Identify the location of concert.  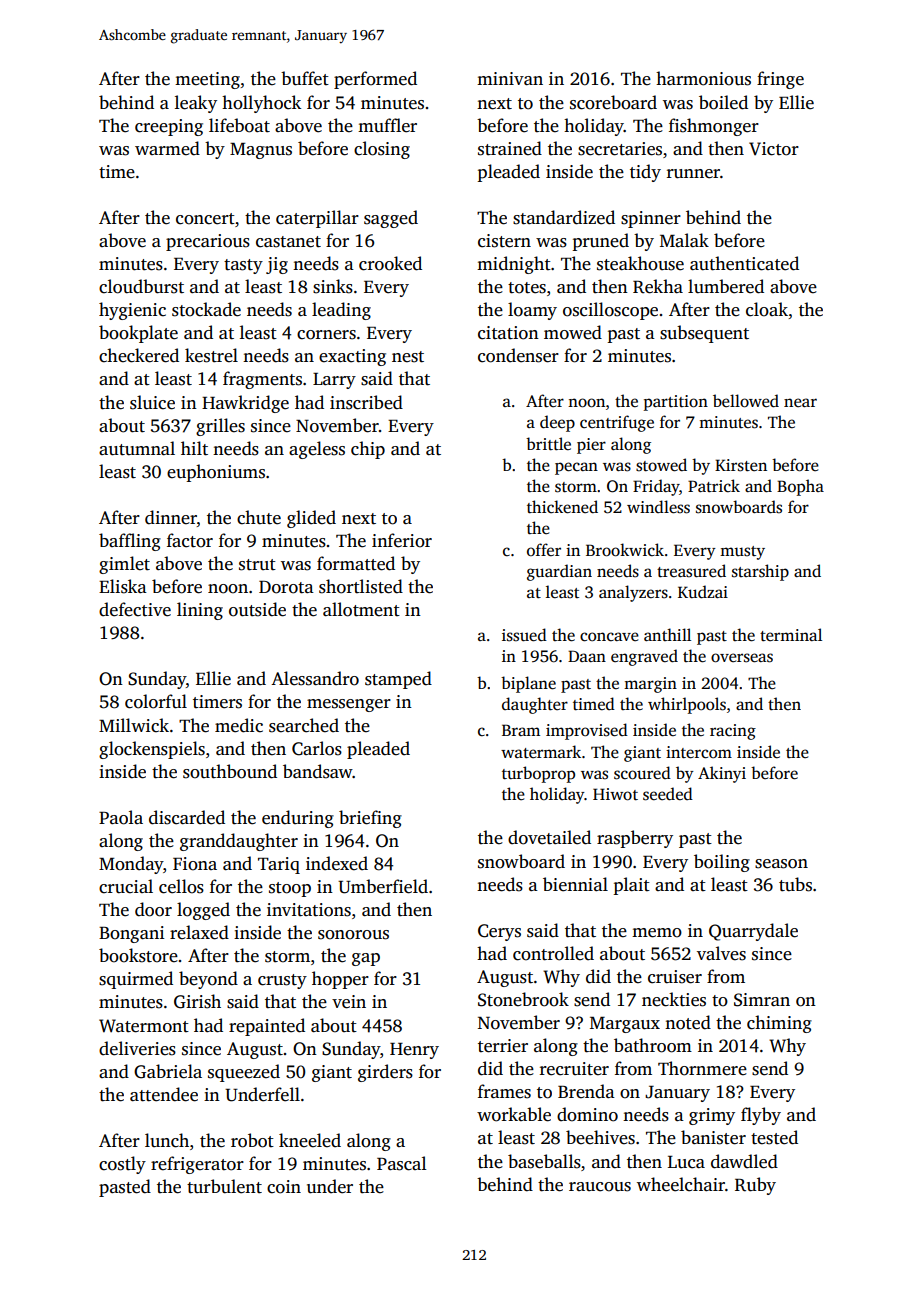
(205, 219).
